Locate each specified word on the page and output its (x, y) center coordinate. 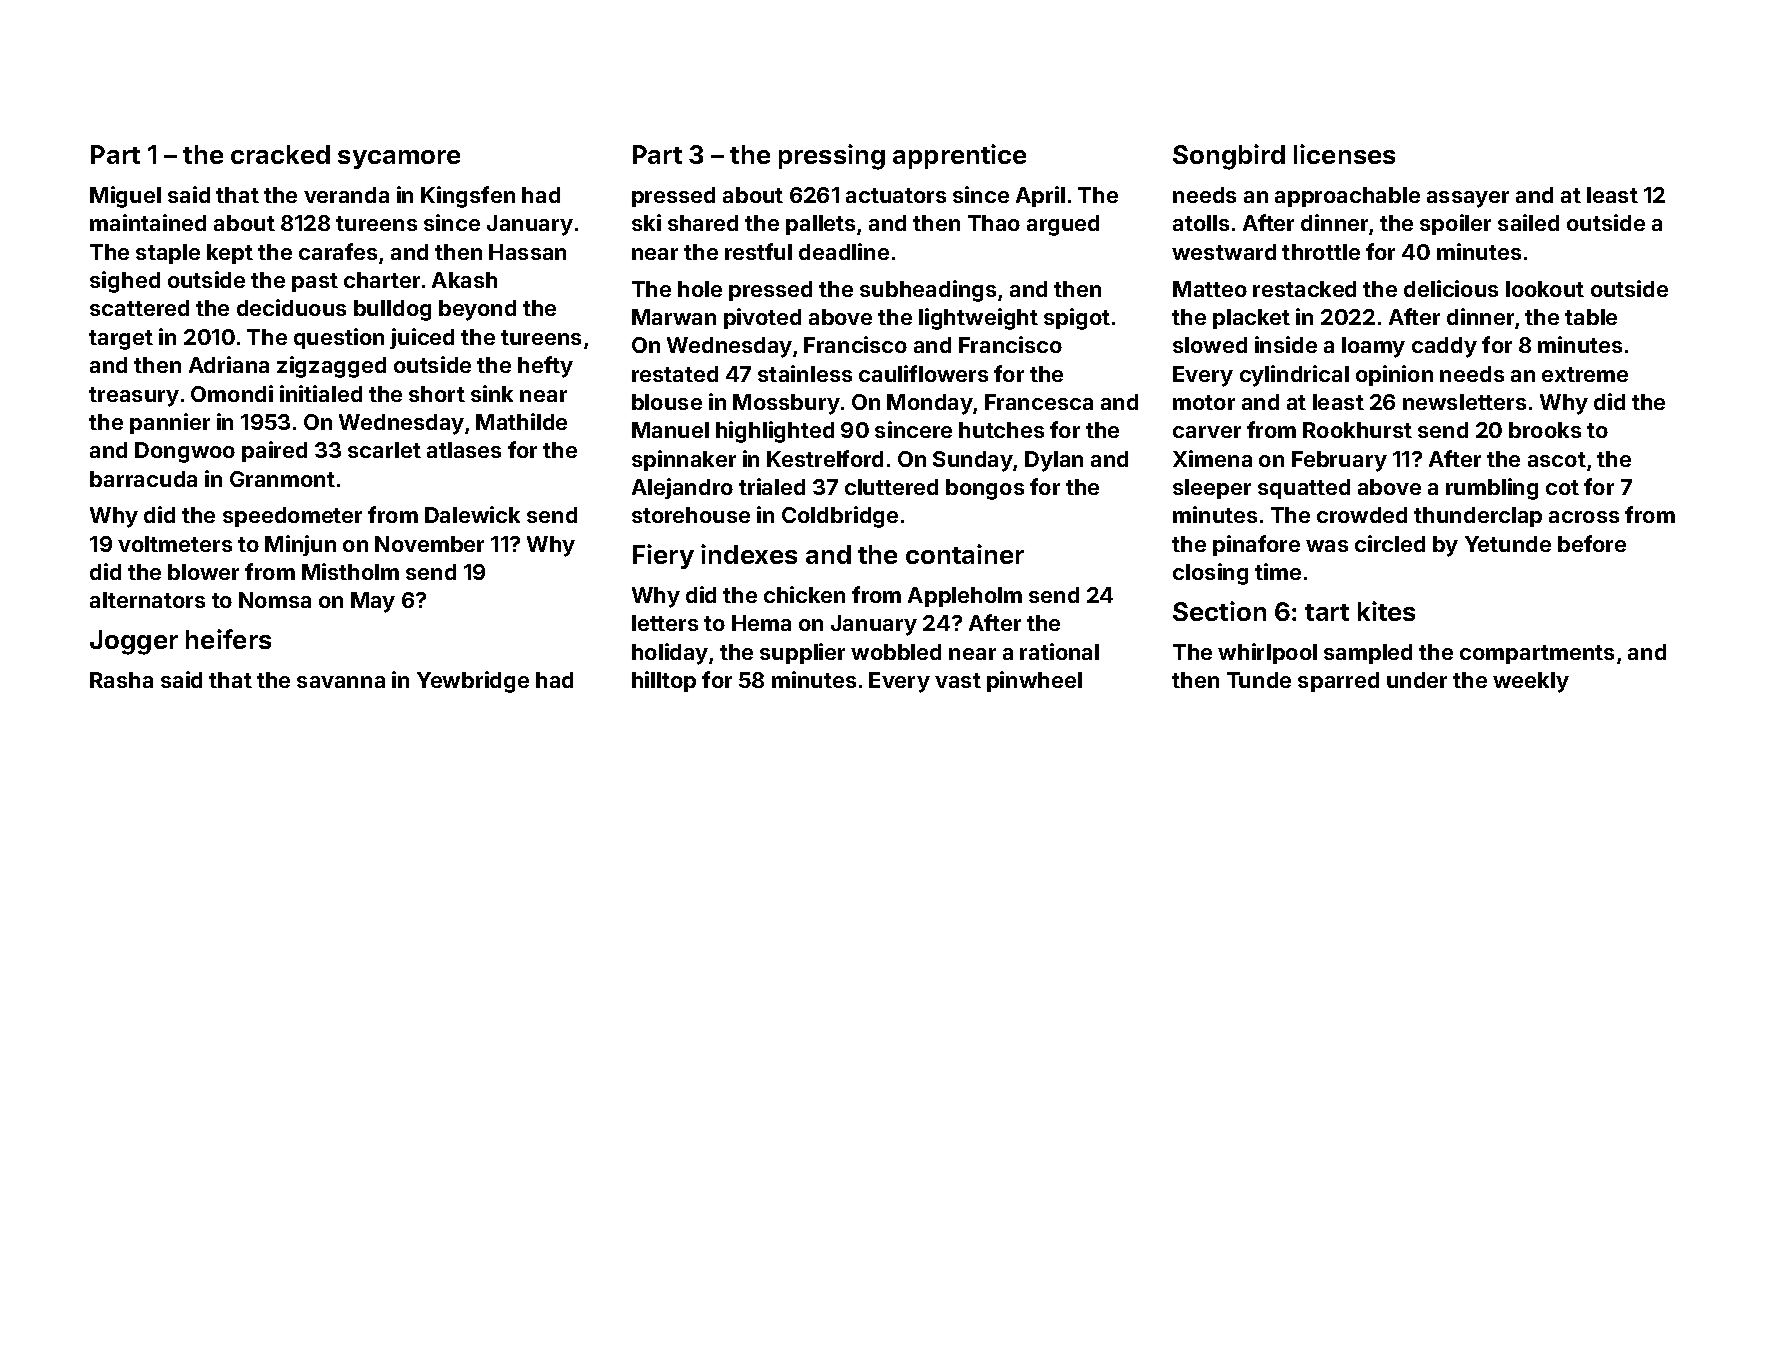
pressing (832, 157)
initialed (321, 393)
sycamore (399, 159)
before (1592, 543)
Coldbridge (840, 517)
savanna (341, 682)
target (121, 340)
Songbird (1229, 157)
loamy (1373, 347)
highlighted (775, 432)
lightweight (978, 319)
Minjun (300, 545)
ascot (1557, 459)
